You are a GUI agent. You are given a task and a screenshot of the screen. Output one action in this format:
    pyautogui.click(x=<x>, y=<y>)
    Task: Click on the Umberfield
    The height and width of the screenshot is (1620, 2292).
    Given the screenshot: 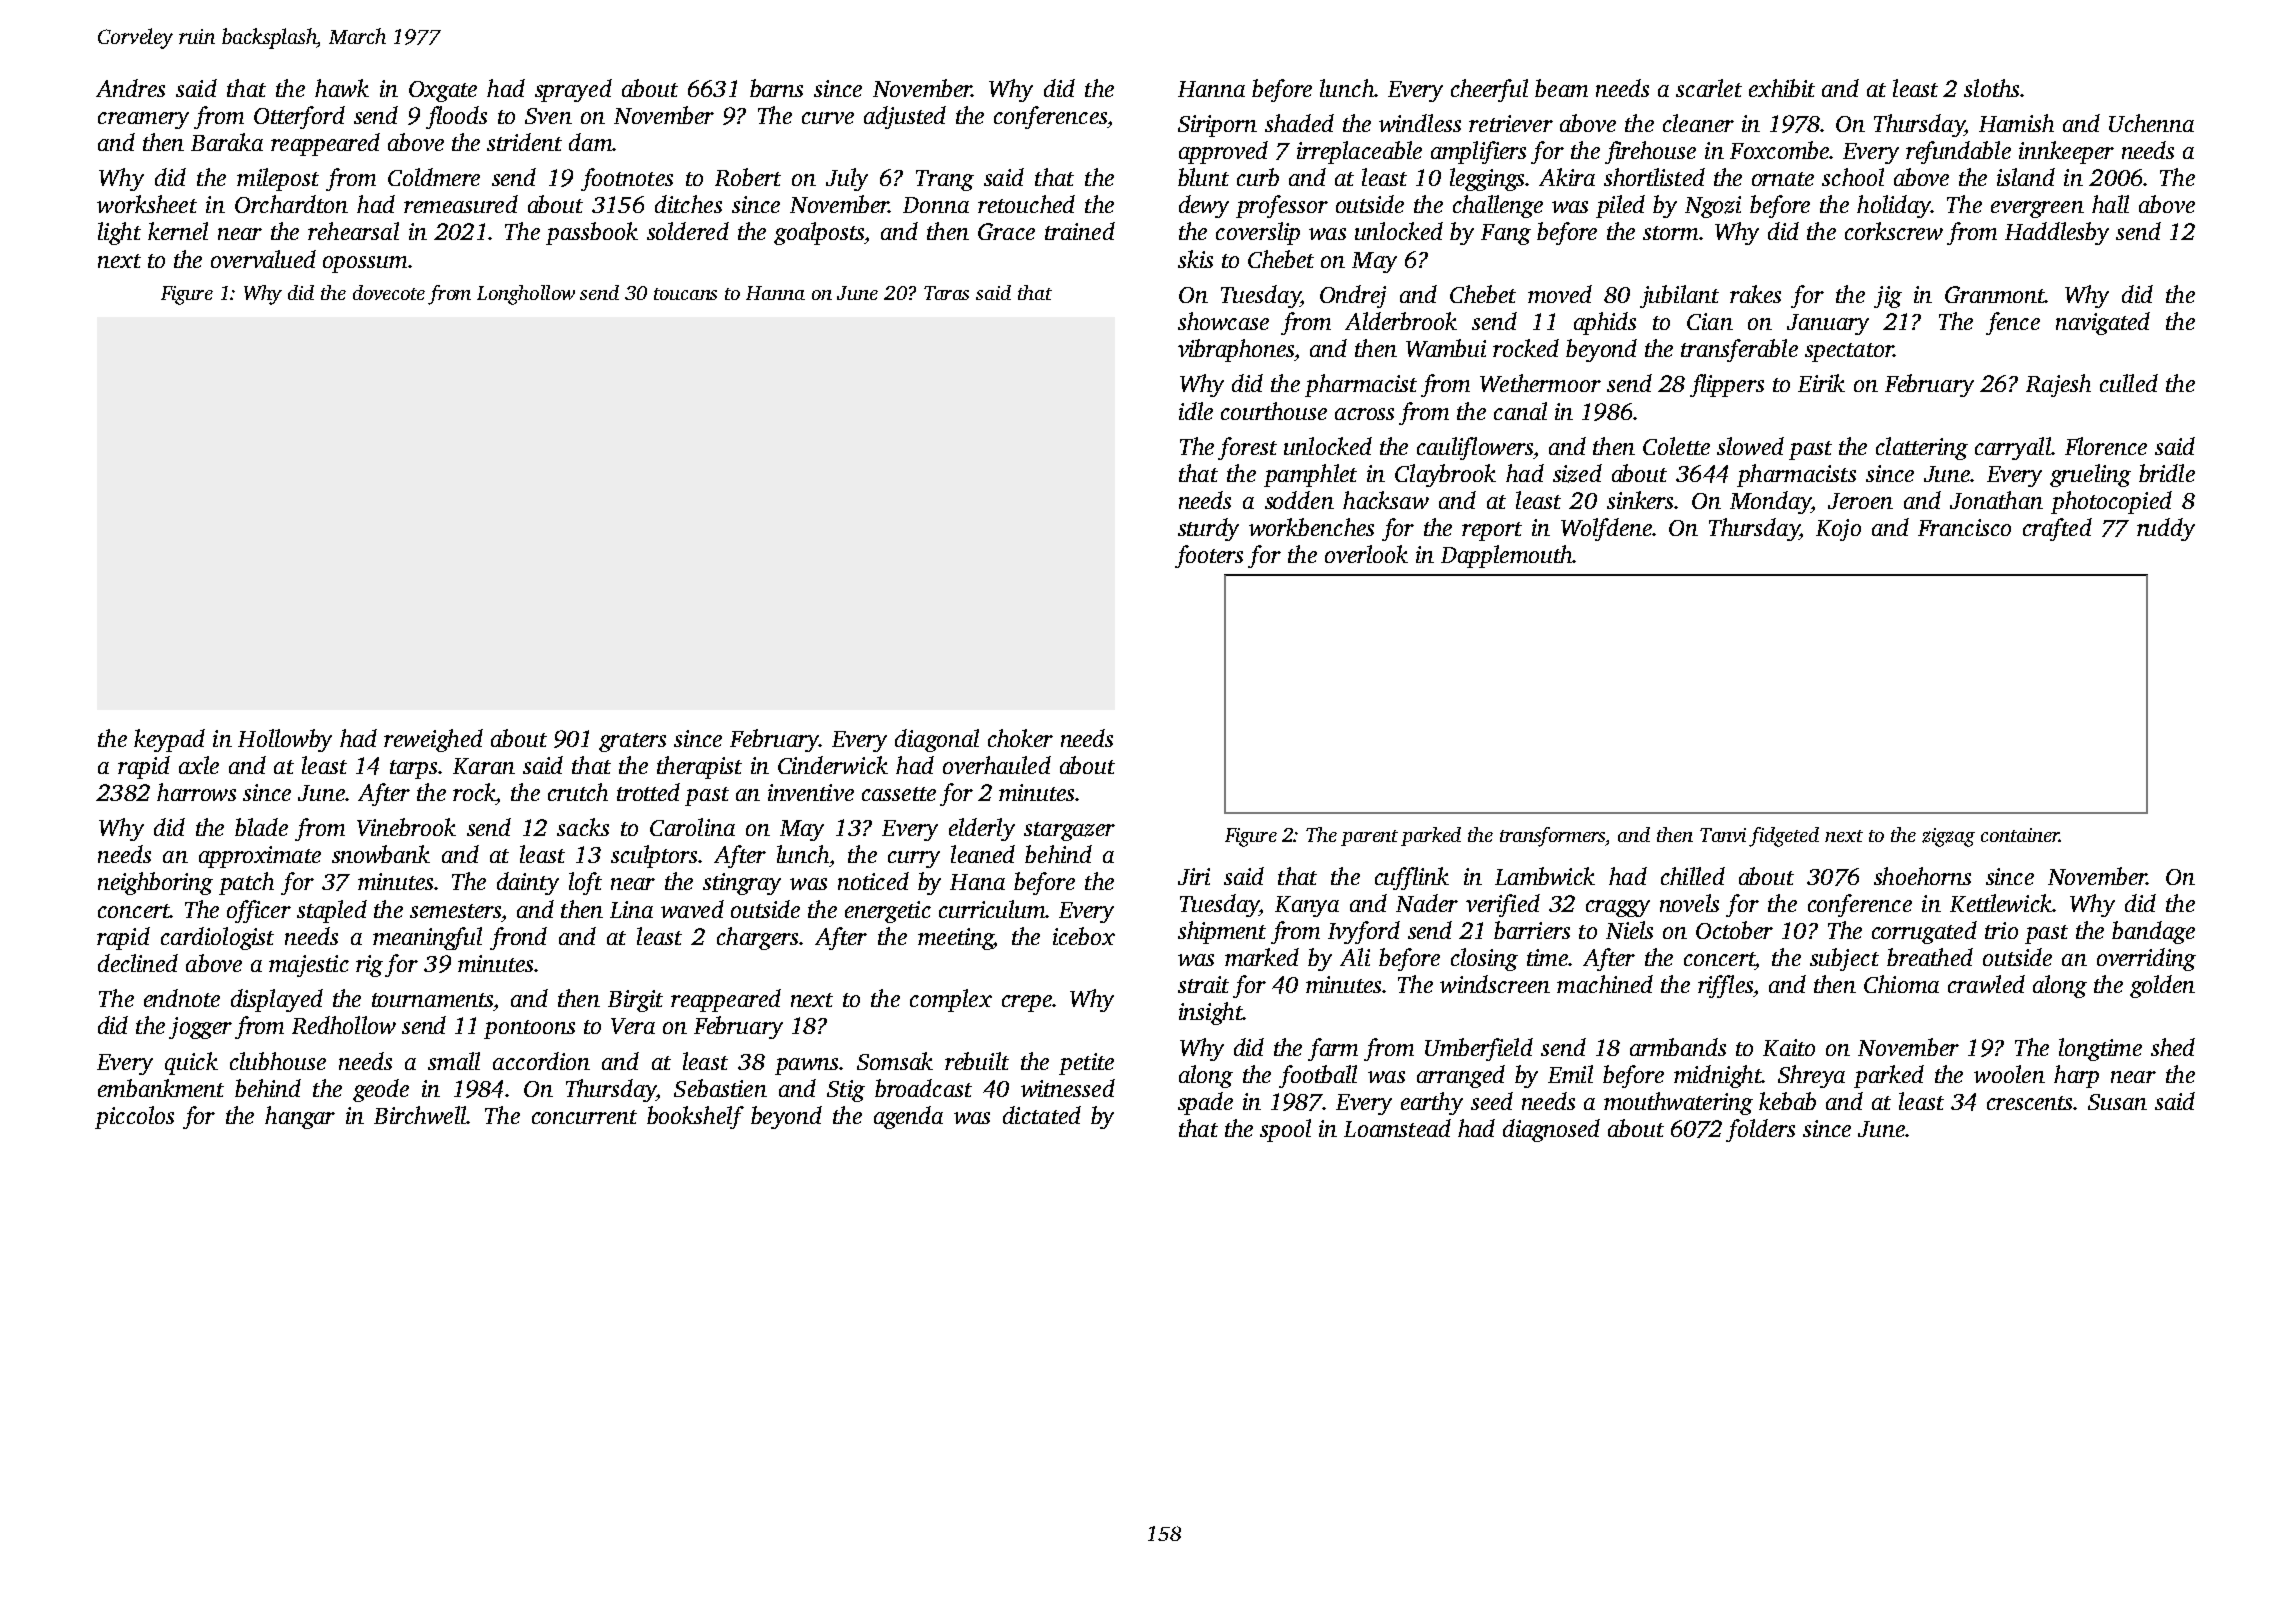 What is the action you would take?
    pyautogui.click(x=1479, y=1049)
